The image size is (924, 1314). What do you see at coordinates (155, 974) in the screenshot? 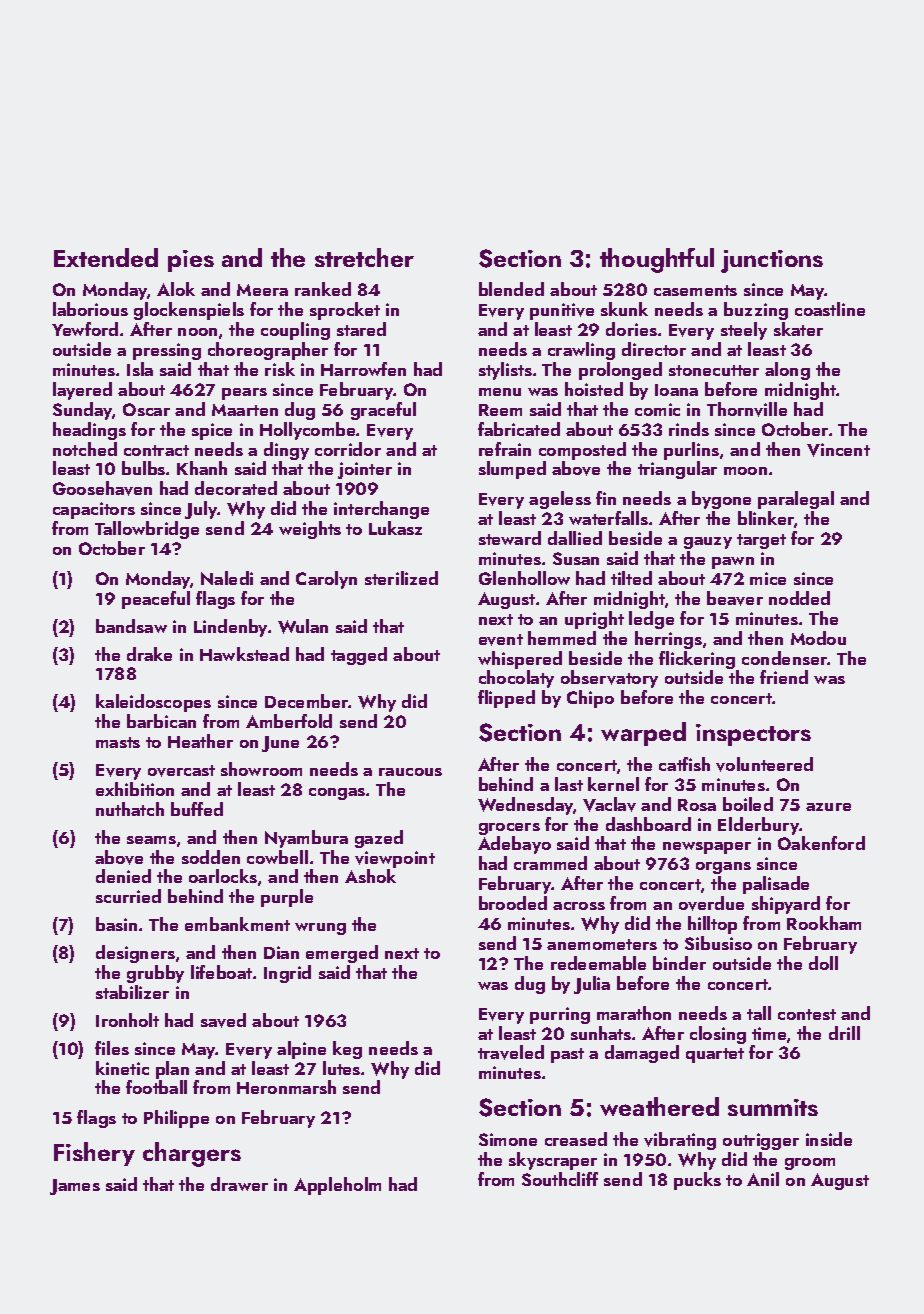
I see `grubby` at bounding box center [155, 974].
